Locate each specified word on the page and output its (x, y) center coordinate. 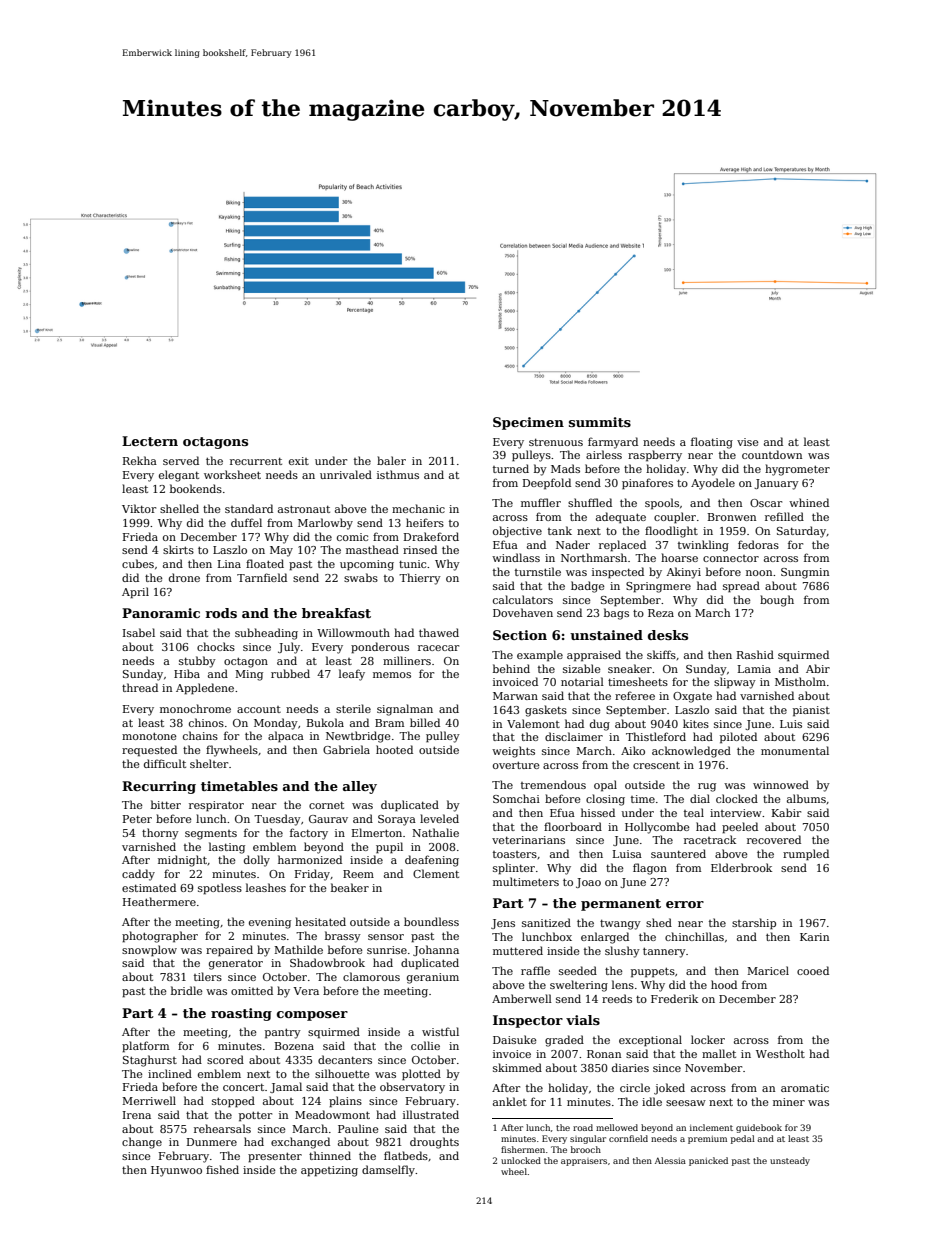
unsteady (790, 1161)
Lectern (150, 441)
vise (748, 442)
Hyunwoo (176, 1171)
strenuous (556, 442)
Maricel (768, 970)
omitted (252, 990)
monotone (149, 736)
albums (806, 798)
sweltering (579, 986)
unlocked (521, 1160)
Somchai (516, 798)
